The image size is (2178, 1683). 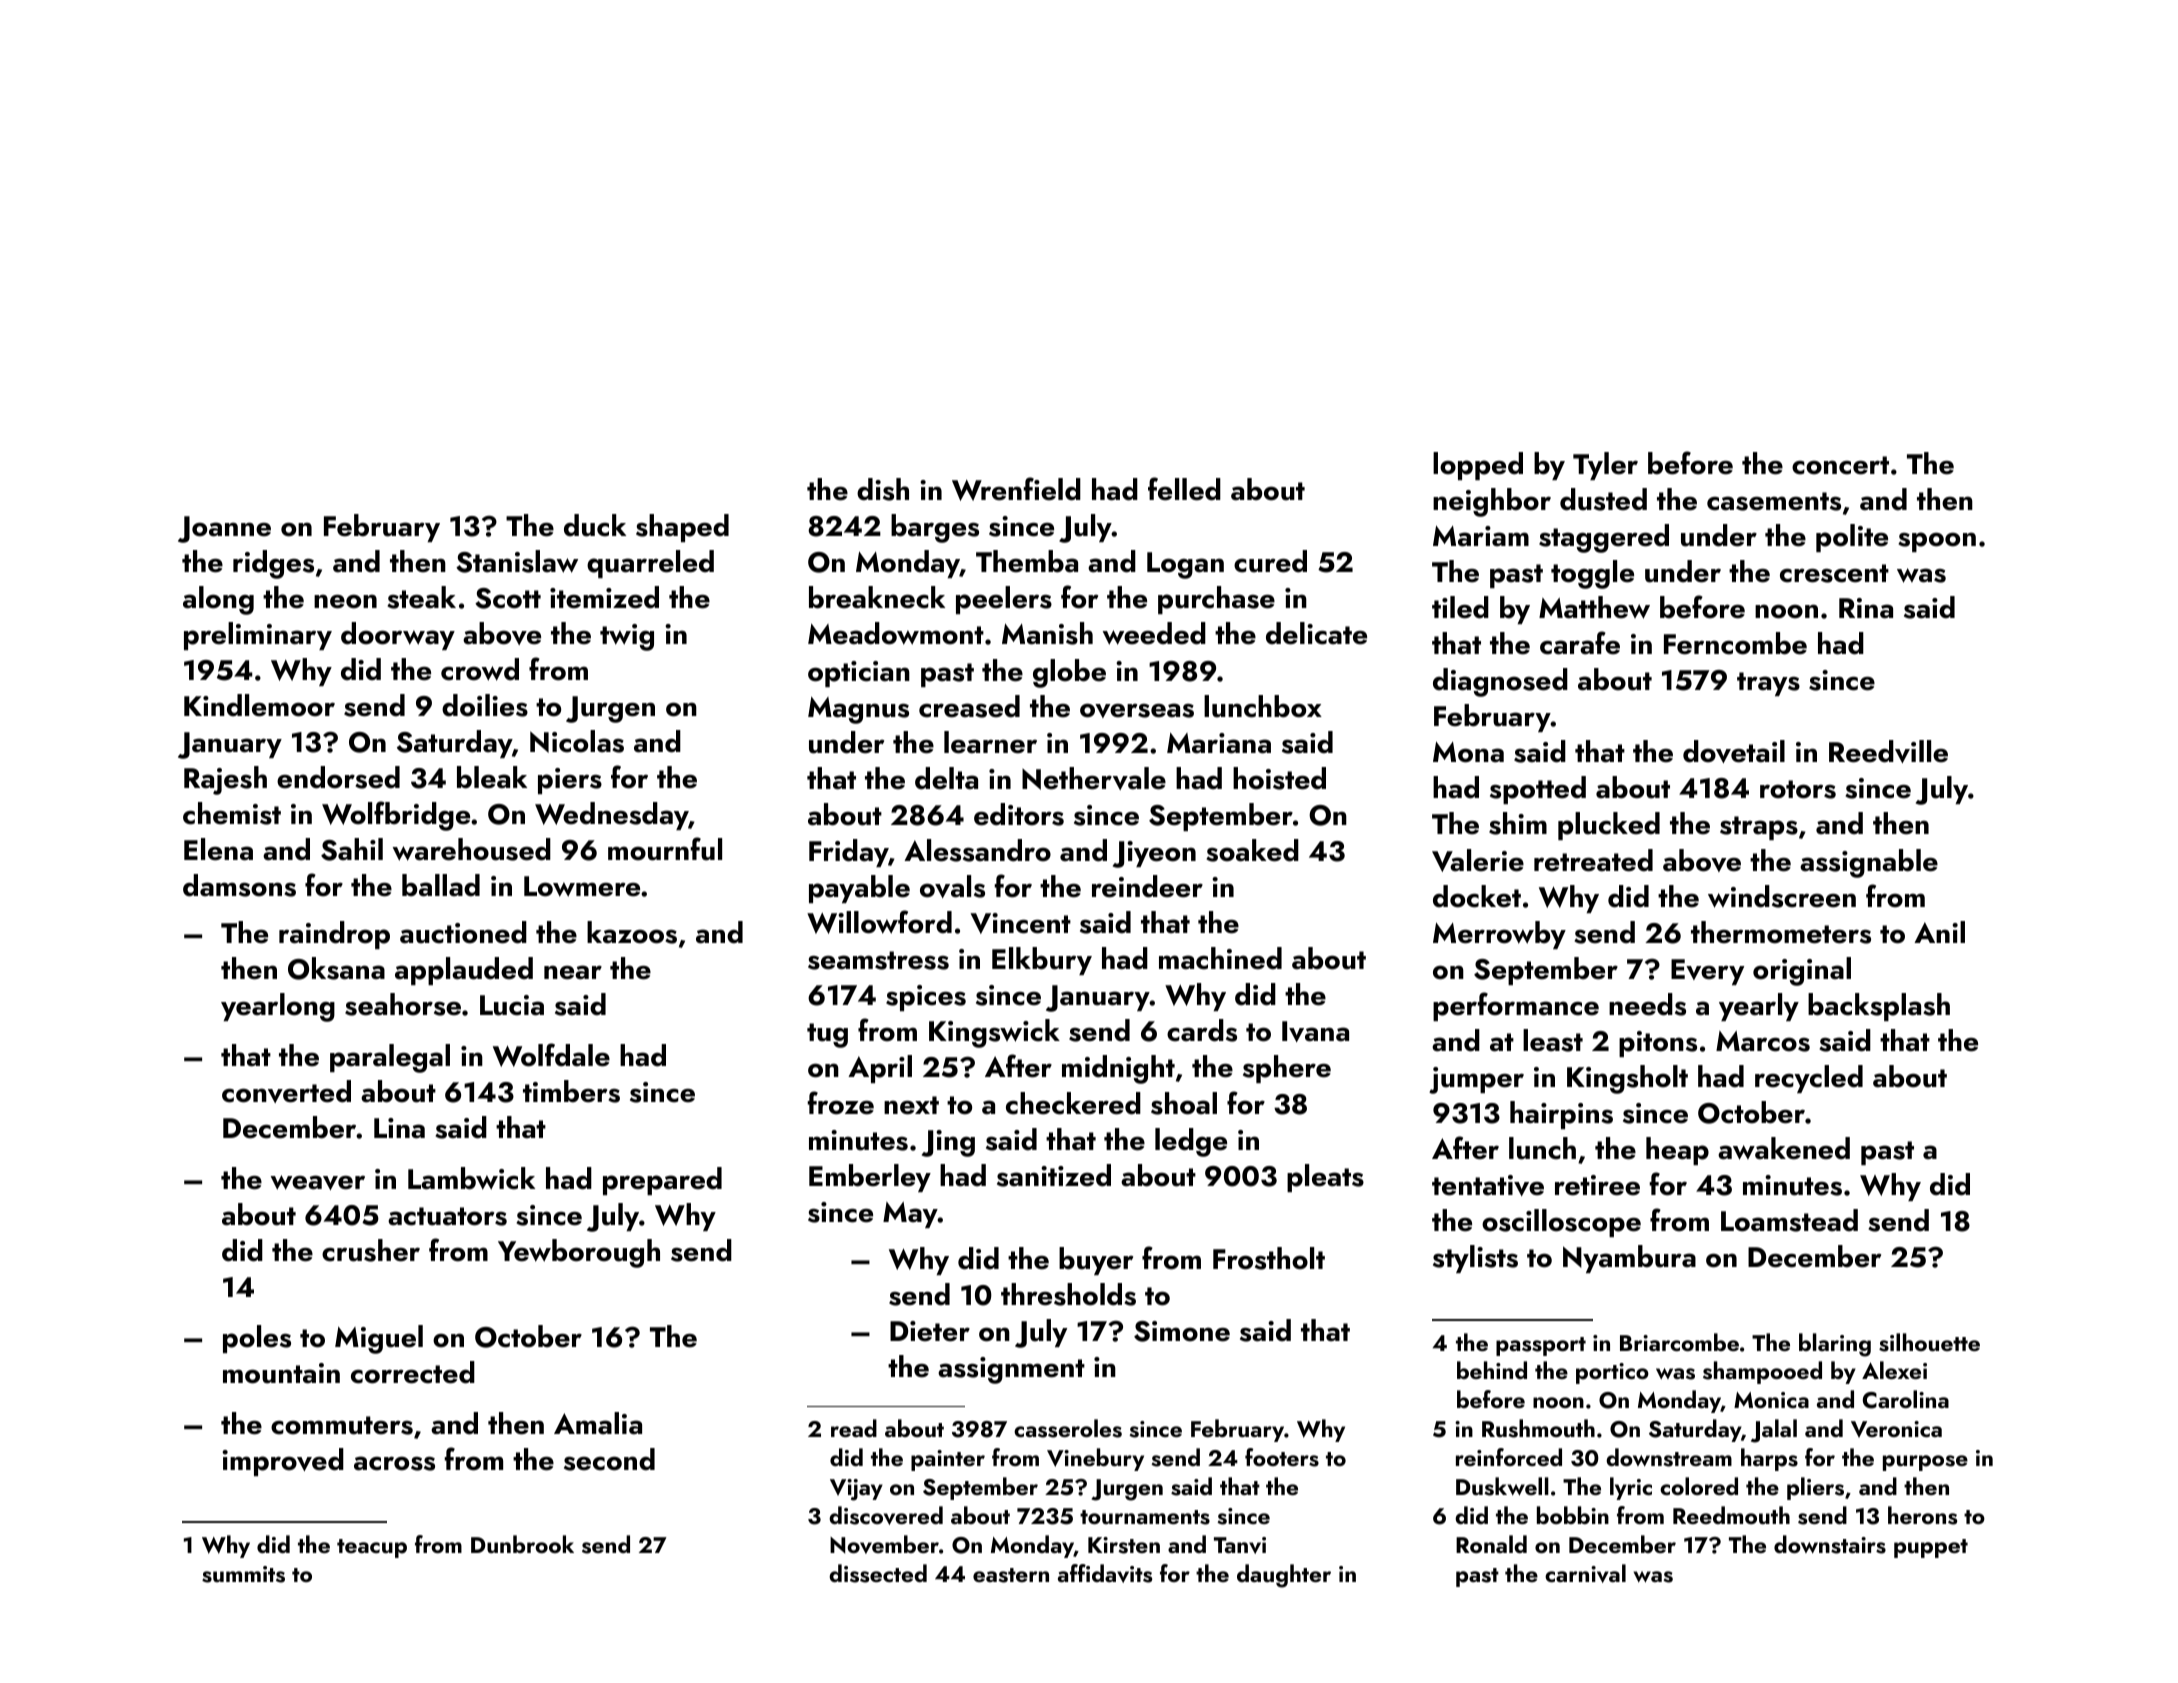 I want to click on summits, so click(x=243, y=1574).
